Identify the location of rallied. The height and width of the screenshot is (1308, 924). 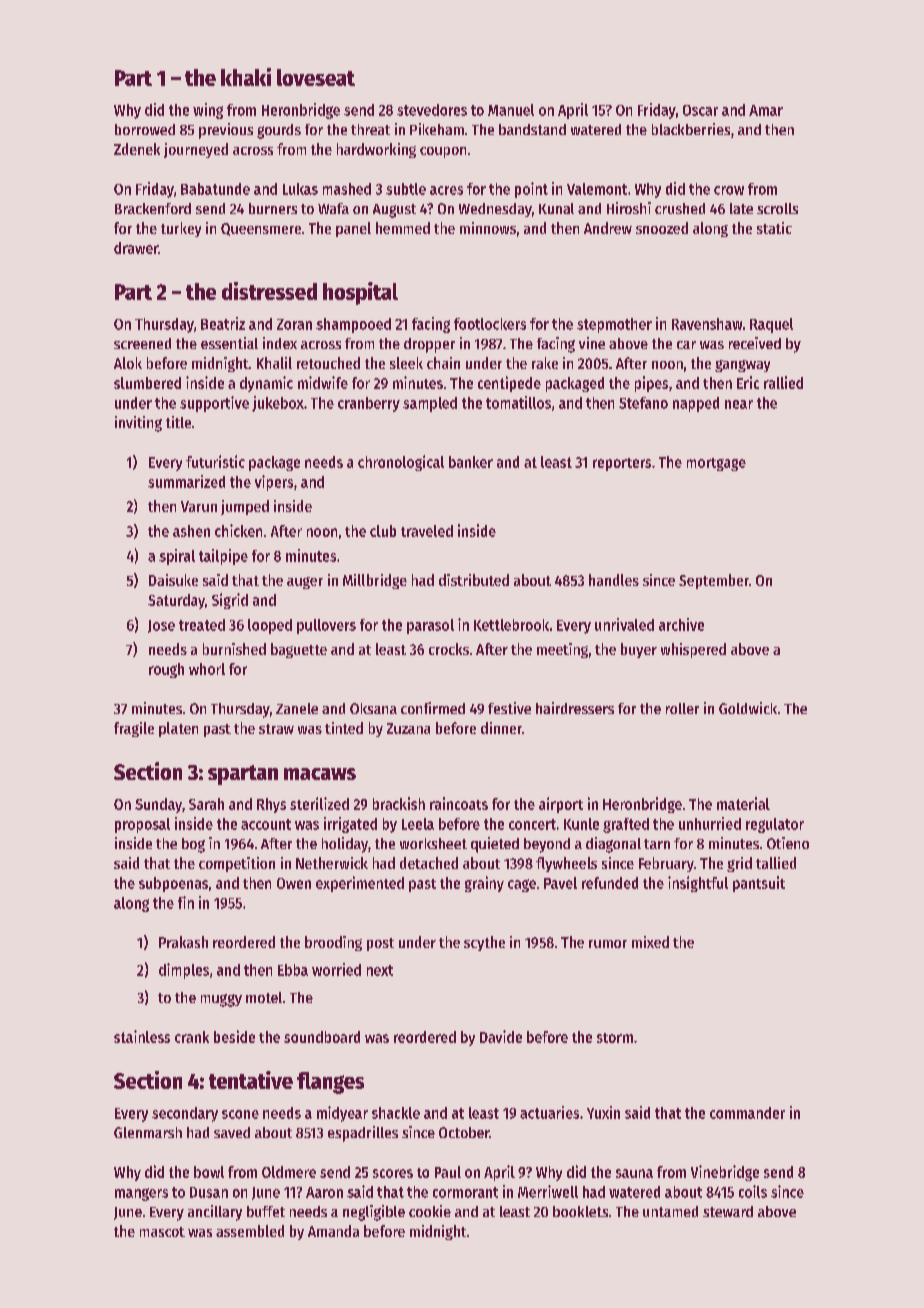
(783, 382).
